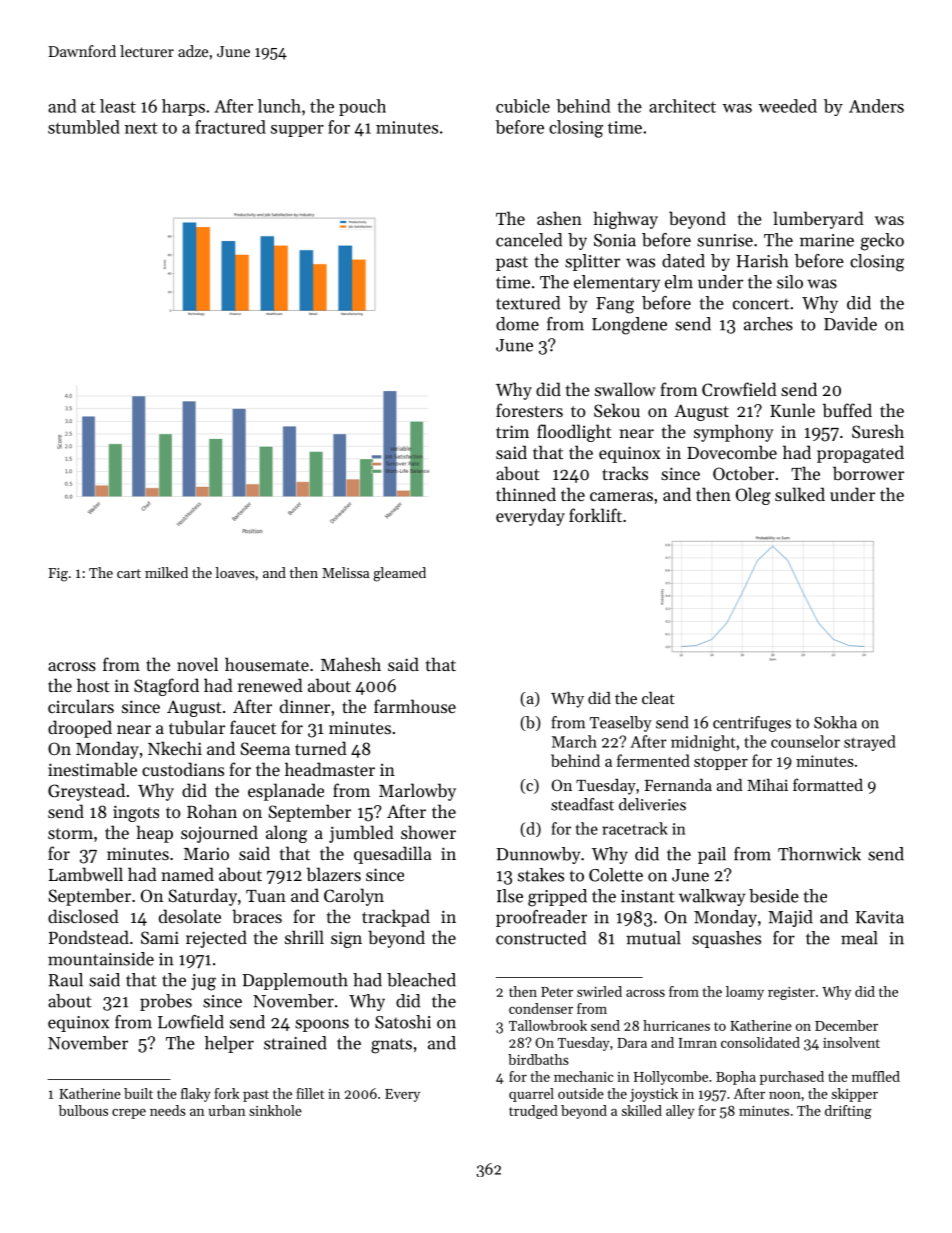 Image resolution: width=952 pixels, height=1233 pixels. What do you see at coordinates (736, 1078) in the screenshot?
I see `Bopha` at bounding box center [736, 1078].
